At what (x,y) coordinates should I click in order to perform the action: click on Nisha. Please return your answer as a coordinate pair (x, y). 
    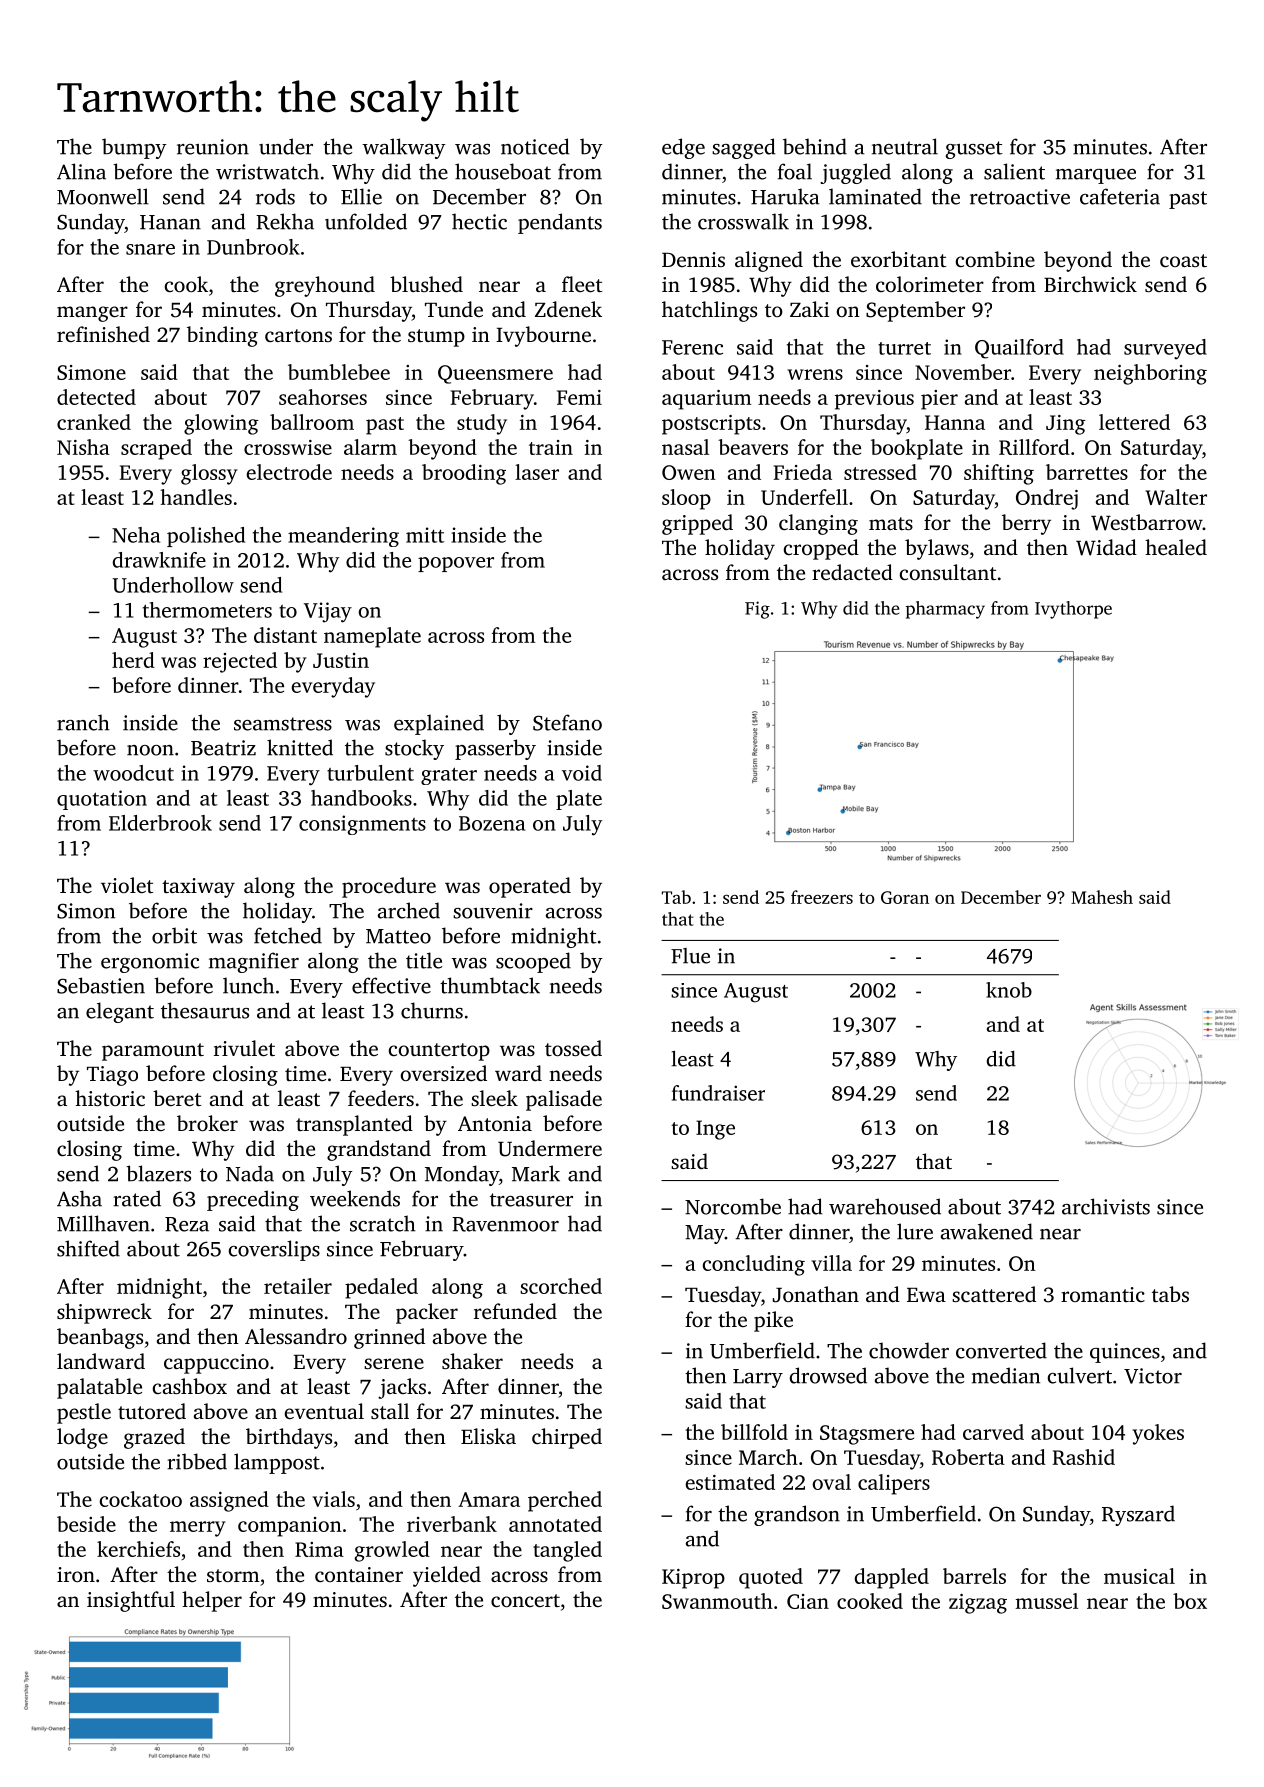
    Looking at the image, I should click on (83, 447).
